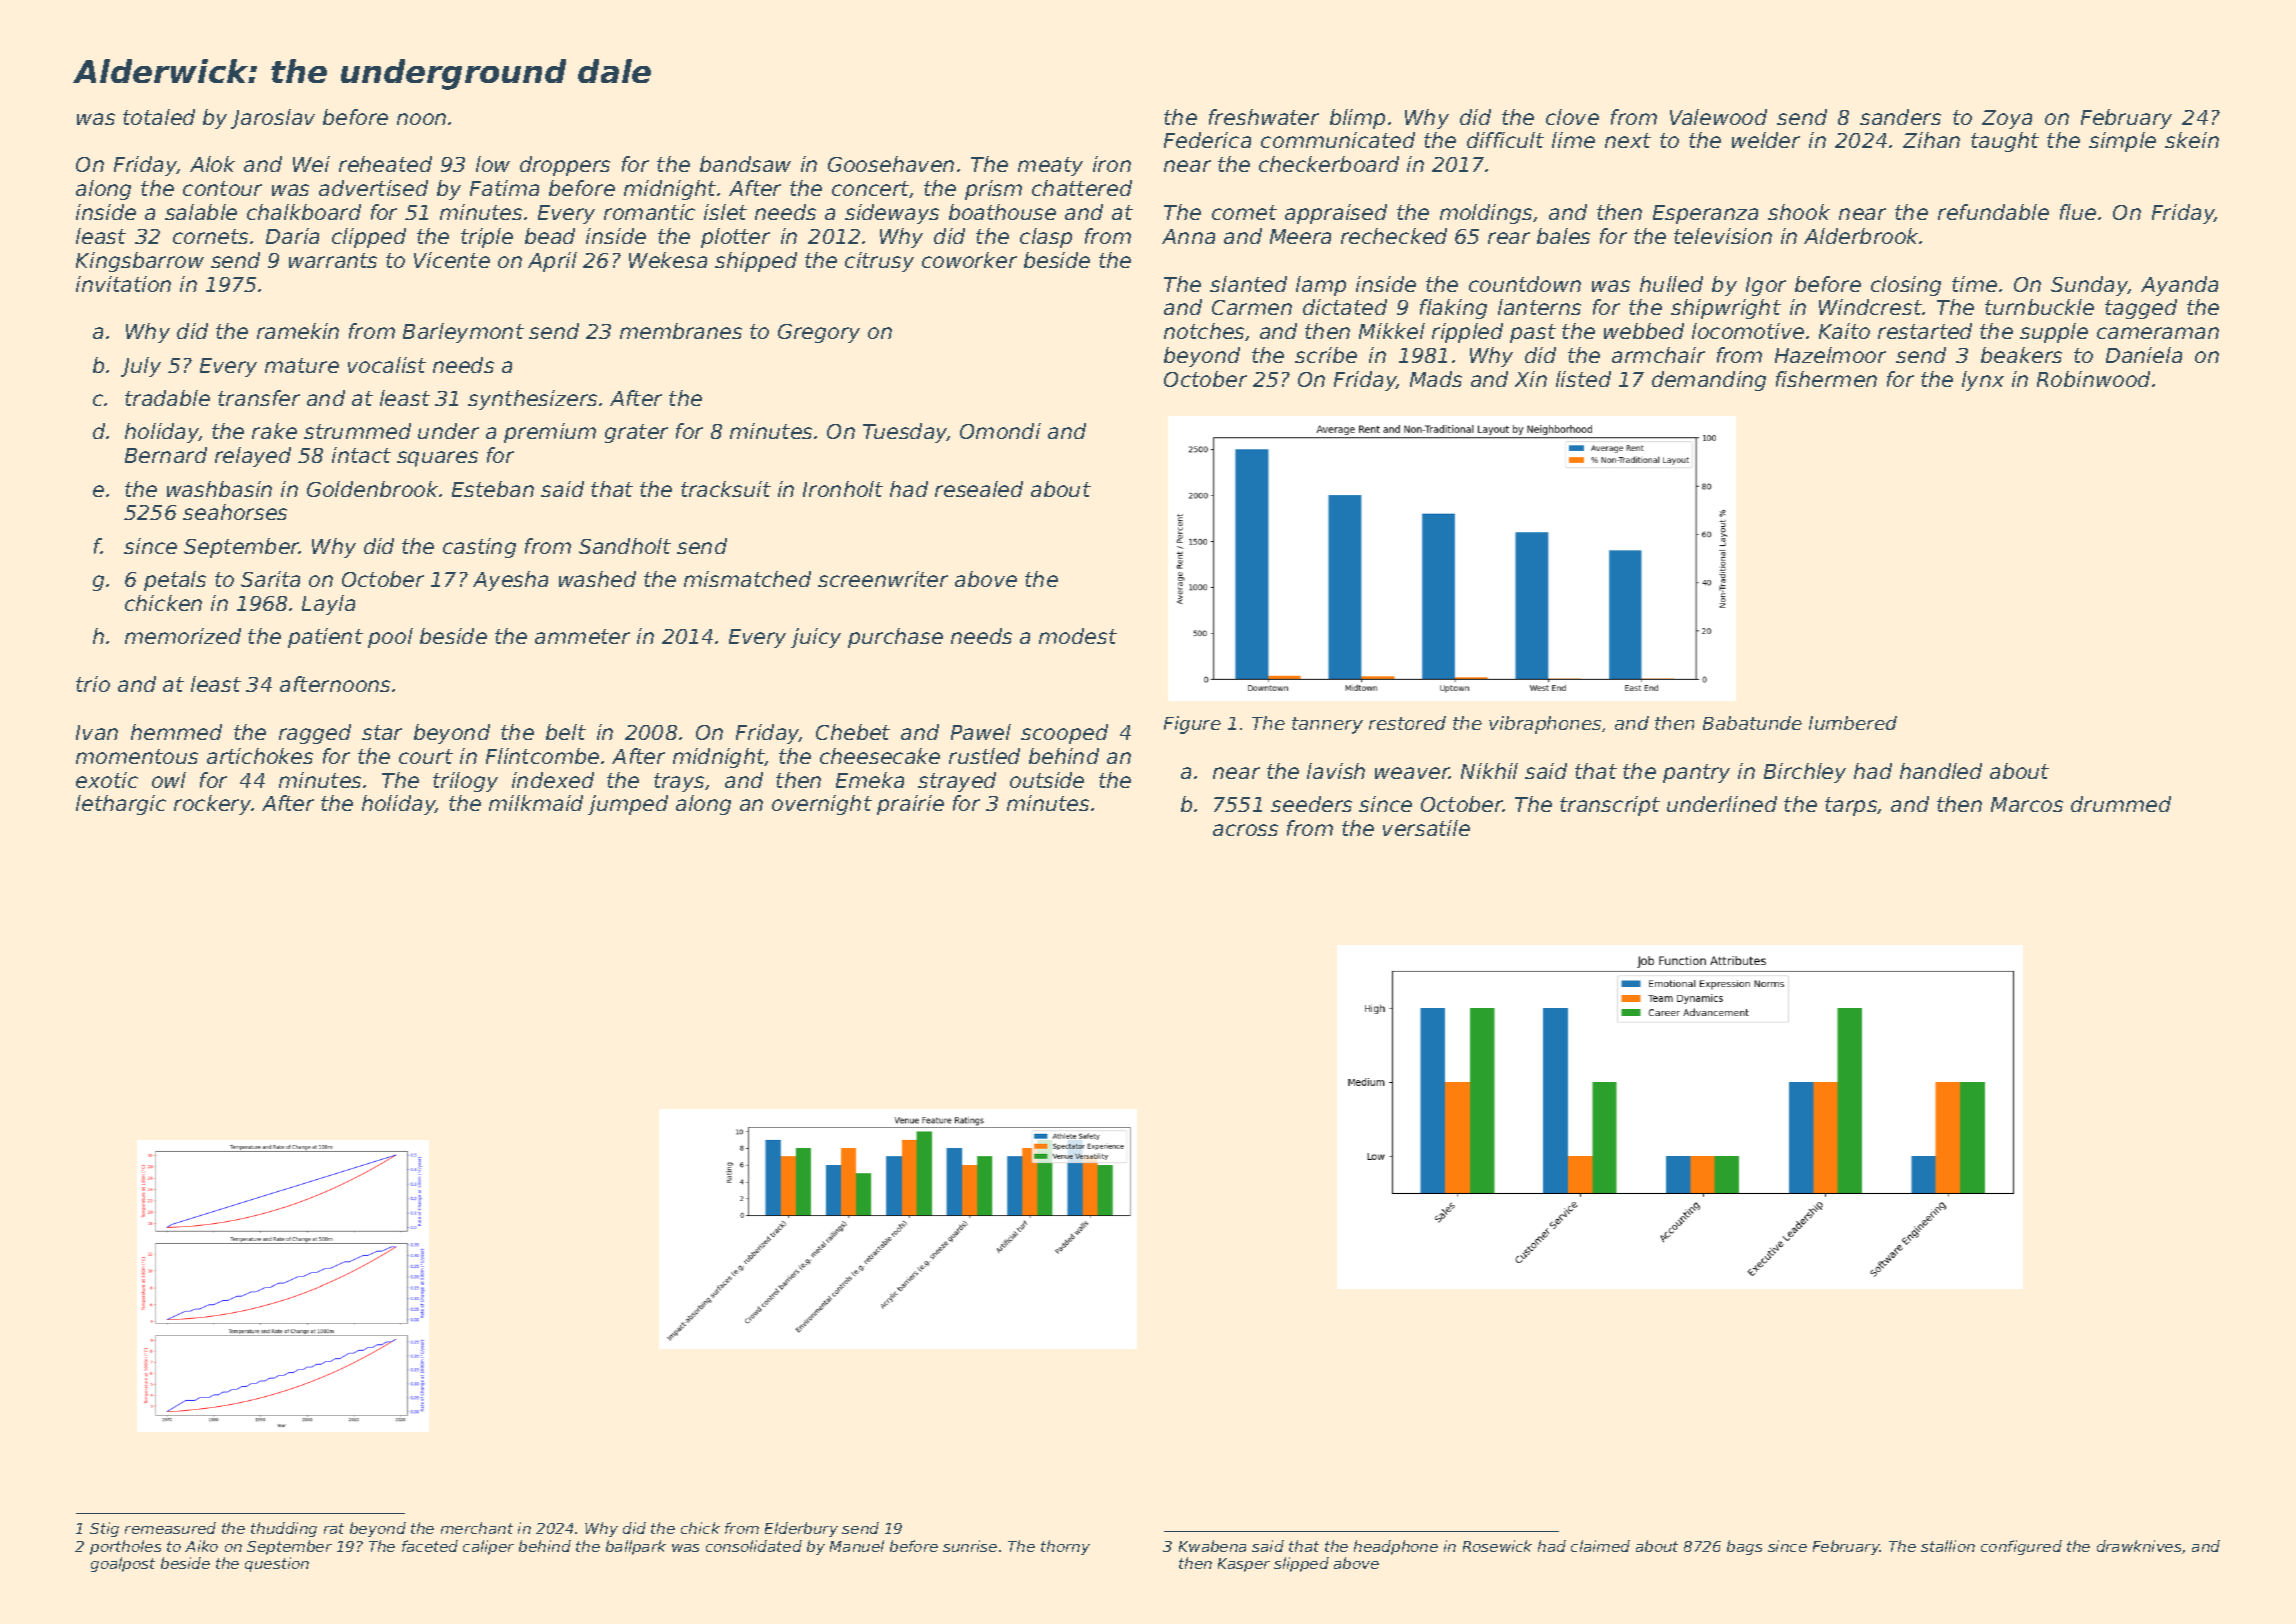  Describe the element at coordinates (979, 489) in the page. I see `resealed` at that location.
